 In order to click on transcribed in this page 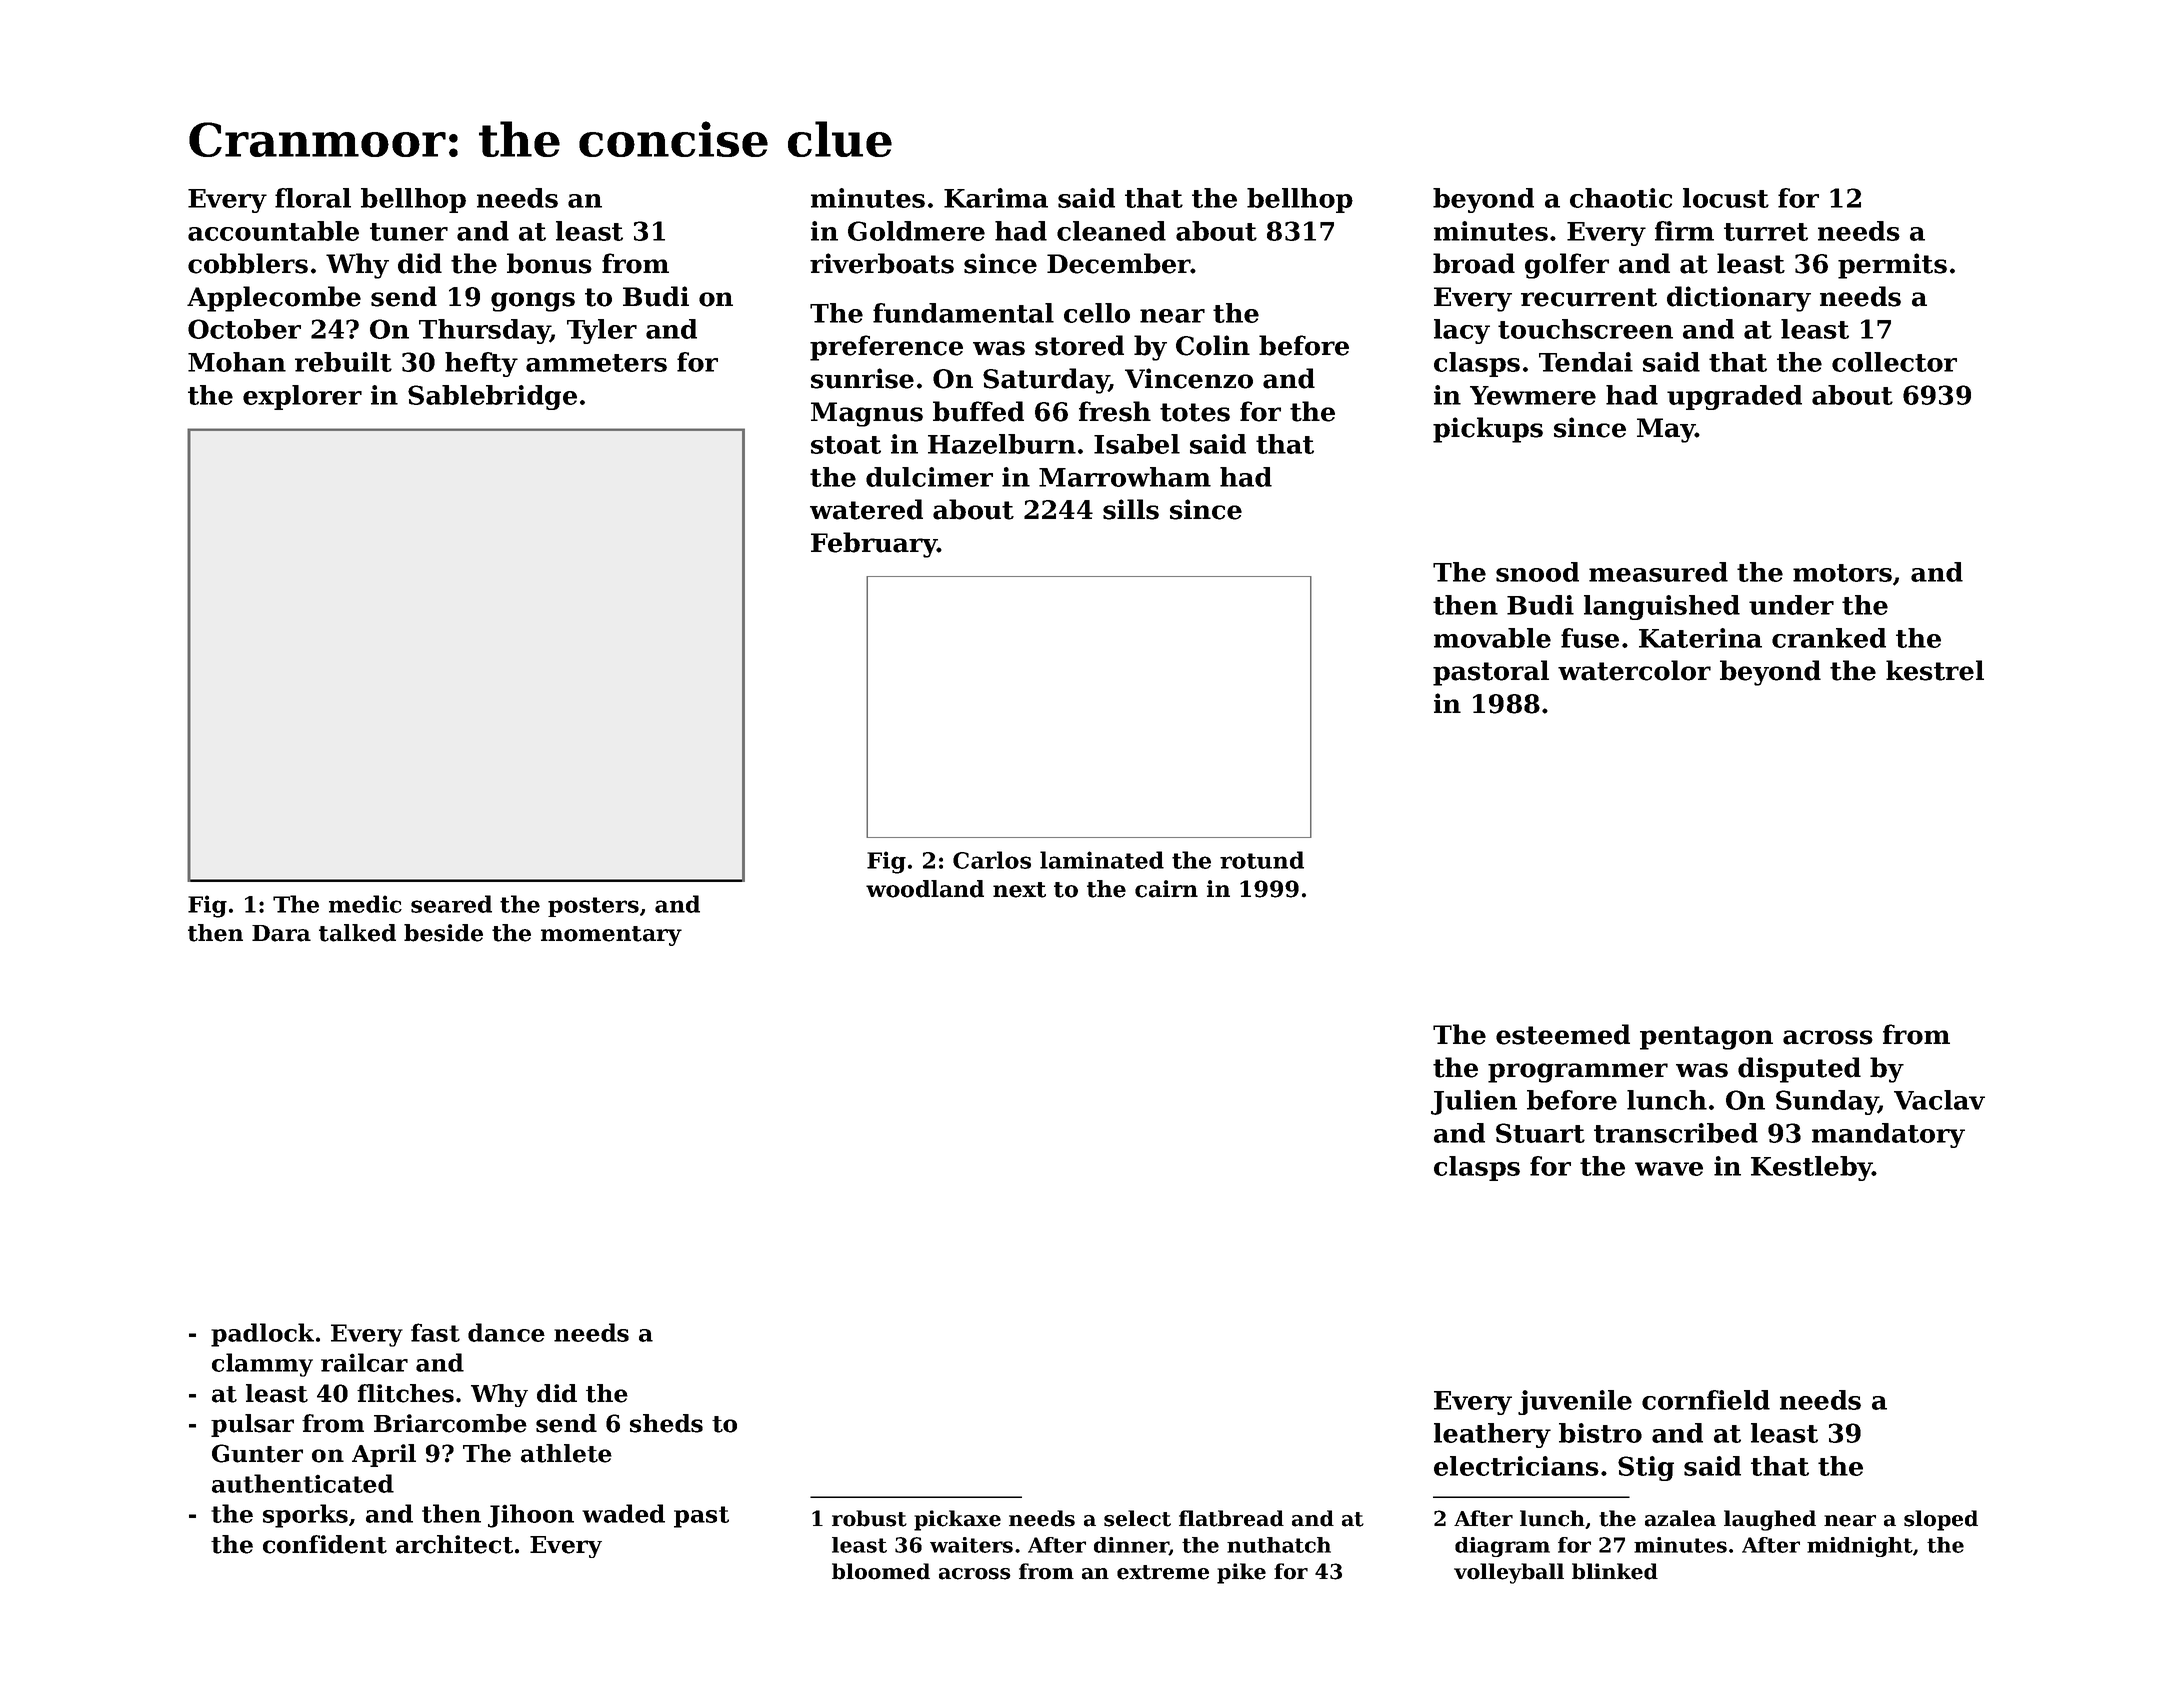, I will do `click(1676, 1133)`.
